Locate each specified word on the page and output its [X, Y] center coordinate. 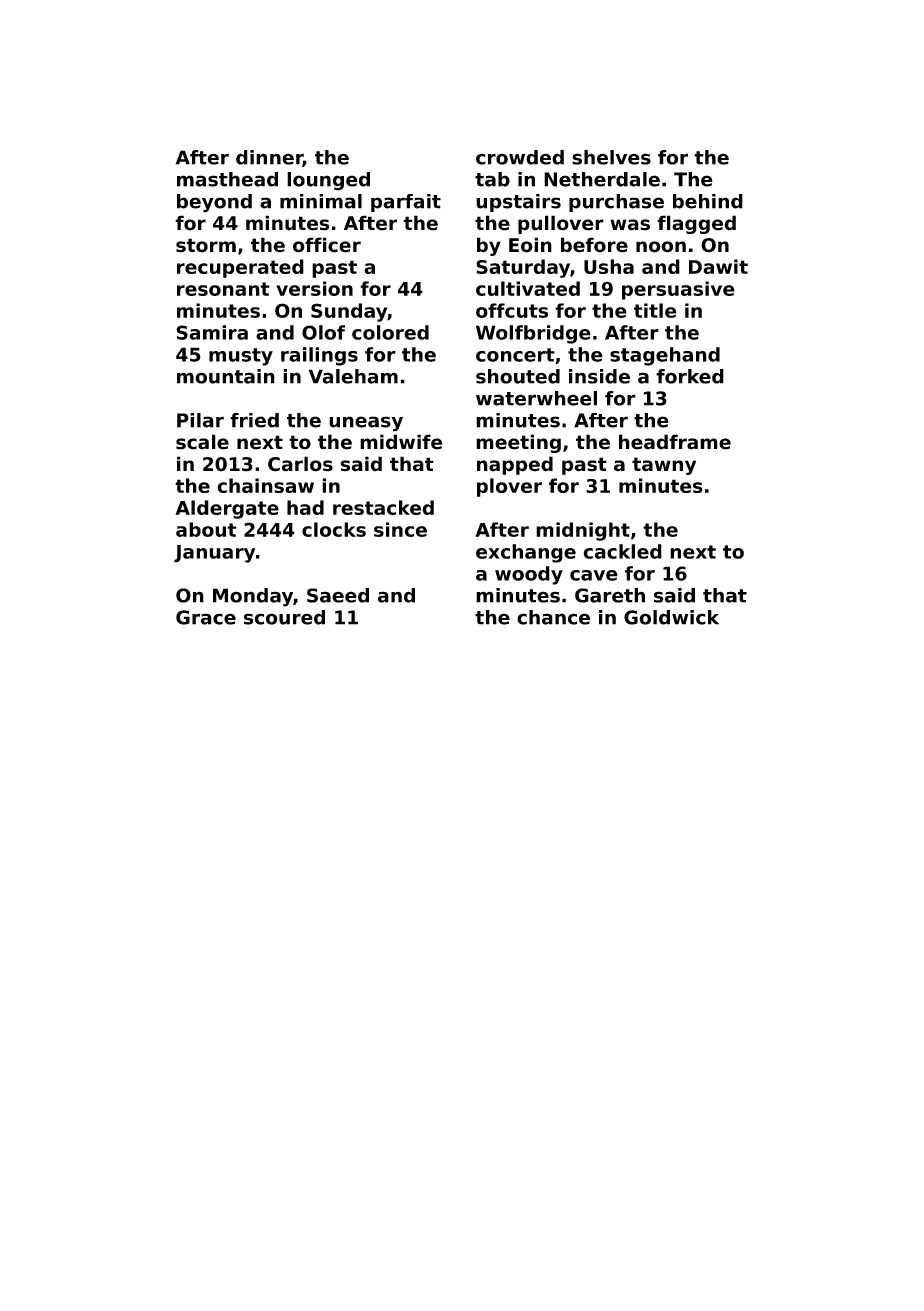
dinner [269, 158]
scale [202, 442]
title [655, 310]
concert [515, 355]
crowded [520, 157]
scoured [284, 617]
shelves [611, 157]
